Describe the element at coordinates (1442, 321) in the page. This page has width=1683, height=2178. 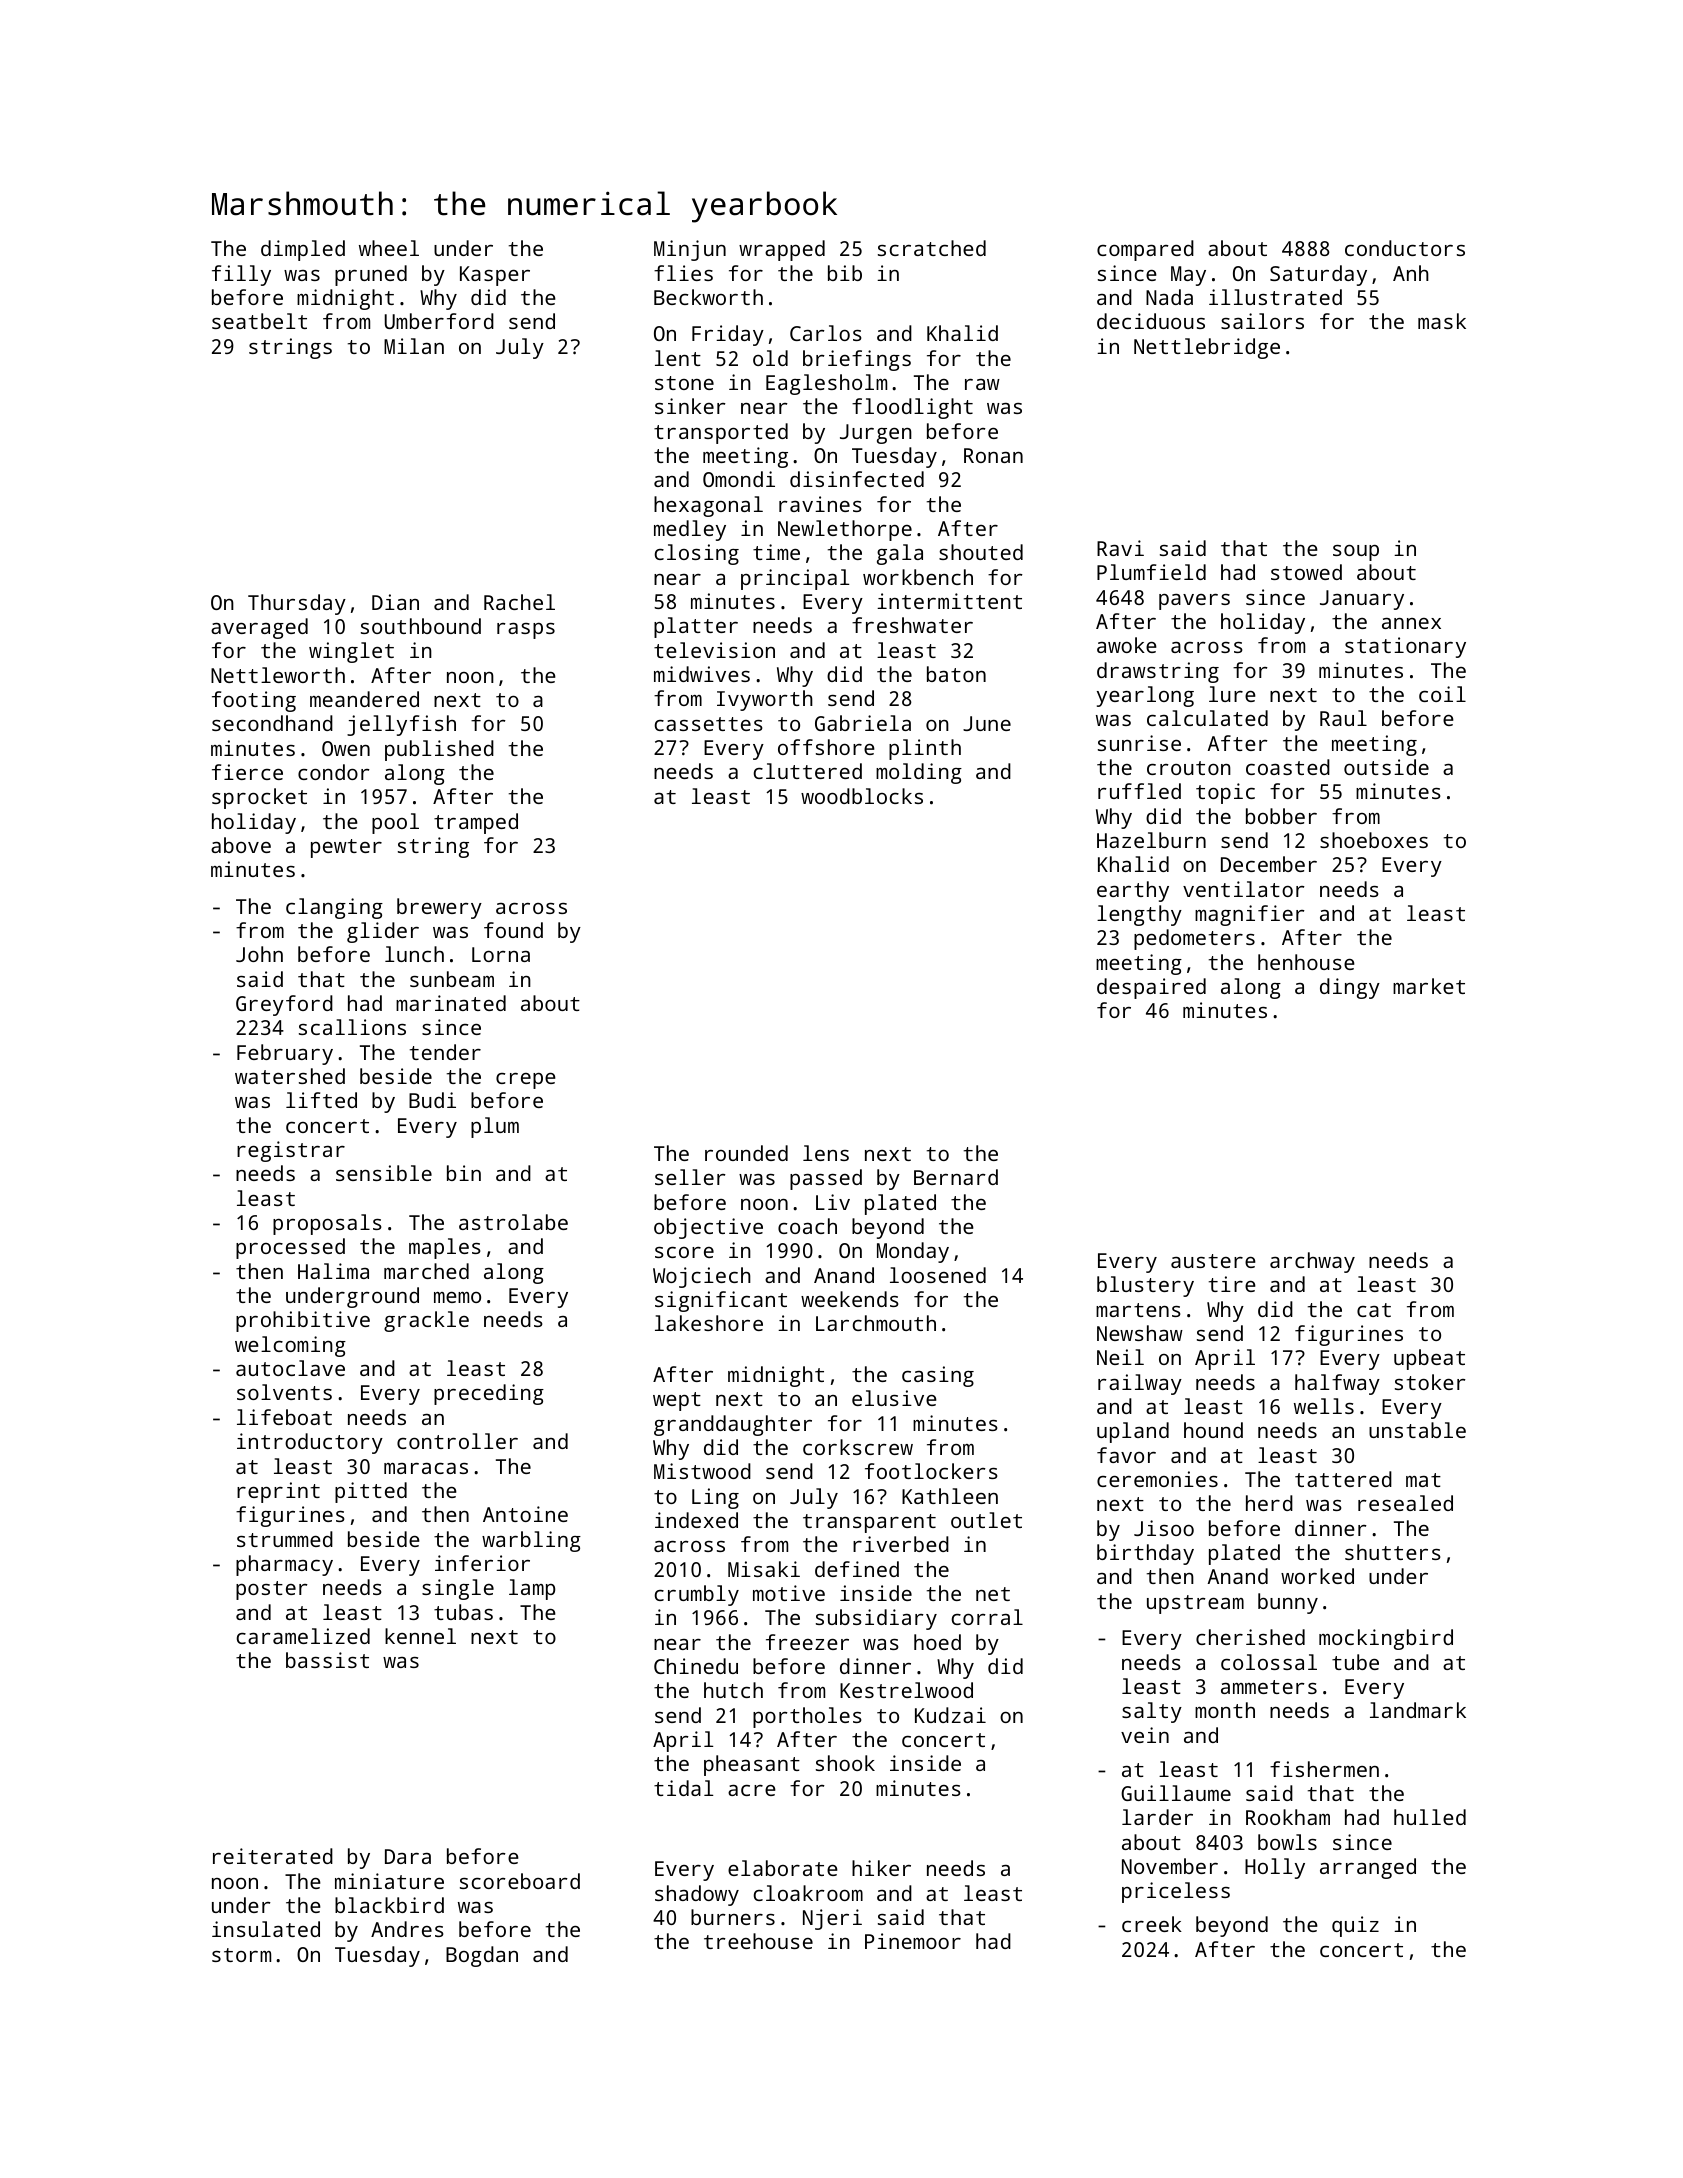
I see `mask` at that location.
